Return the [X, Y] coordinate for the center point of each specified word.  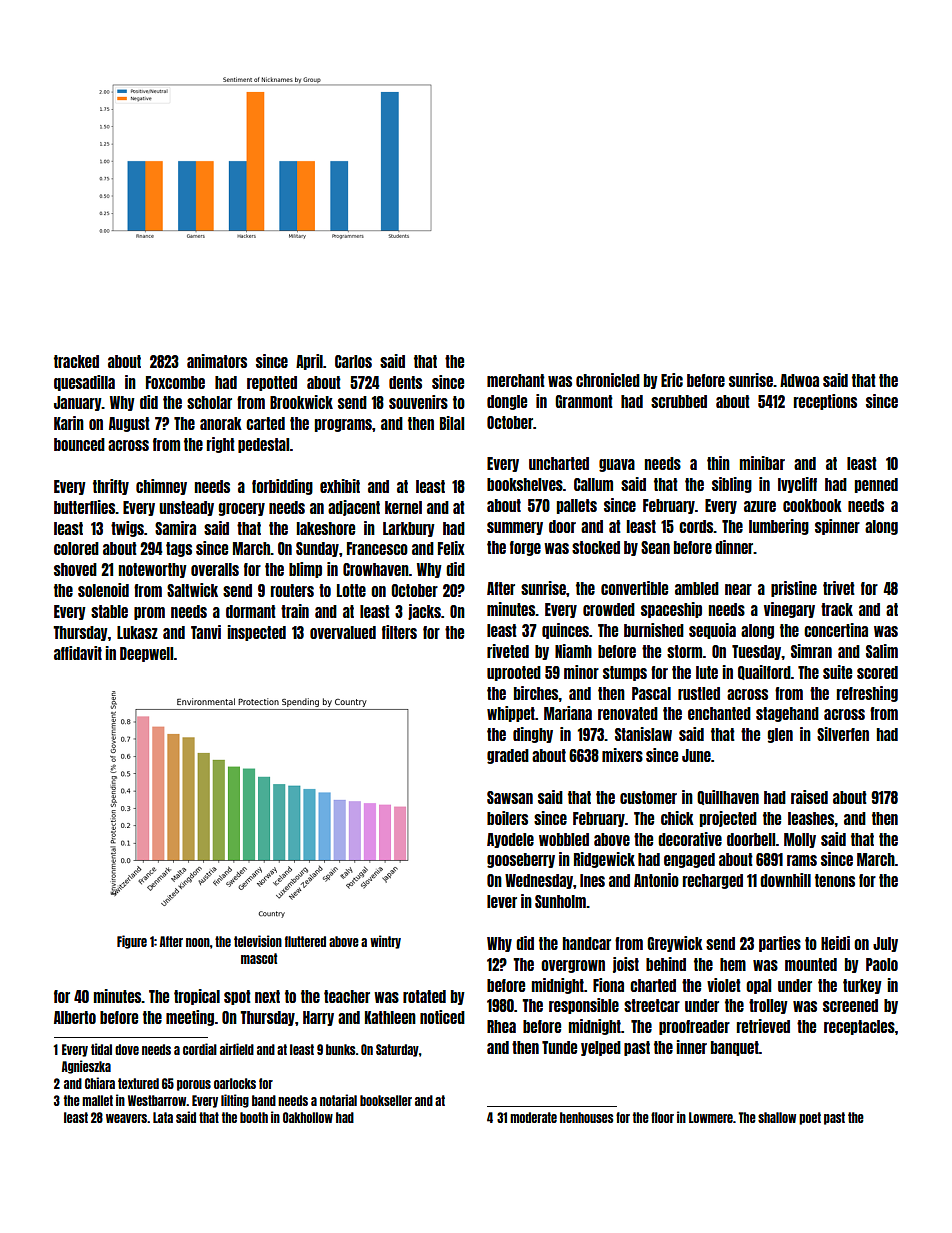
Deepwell [147, 654]
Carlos [353, 361]
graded [508, 756]
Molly [800, 840]
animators [217, 361]
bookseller [386, 1100]
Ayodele [510, 840]
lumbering [779, 527]
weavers [126, 1118]
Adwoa [799, 380]
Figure [132, 942]
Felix [451, 548]
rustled [699, 693]
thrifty [111, 487]
